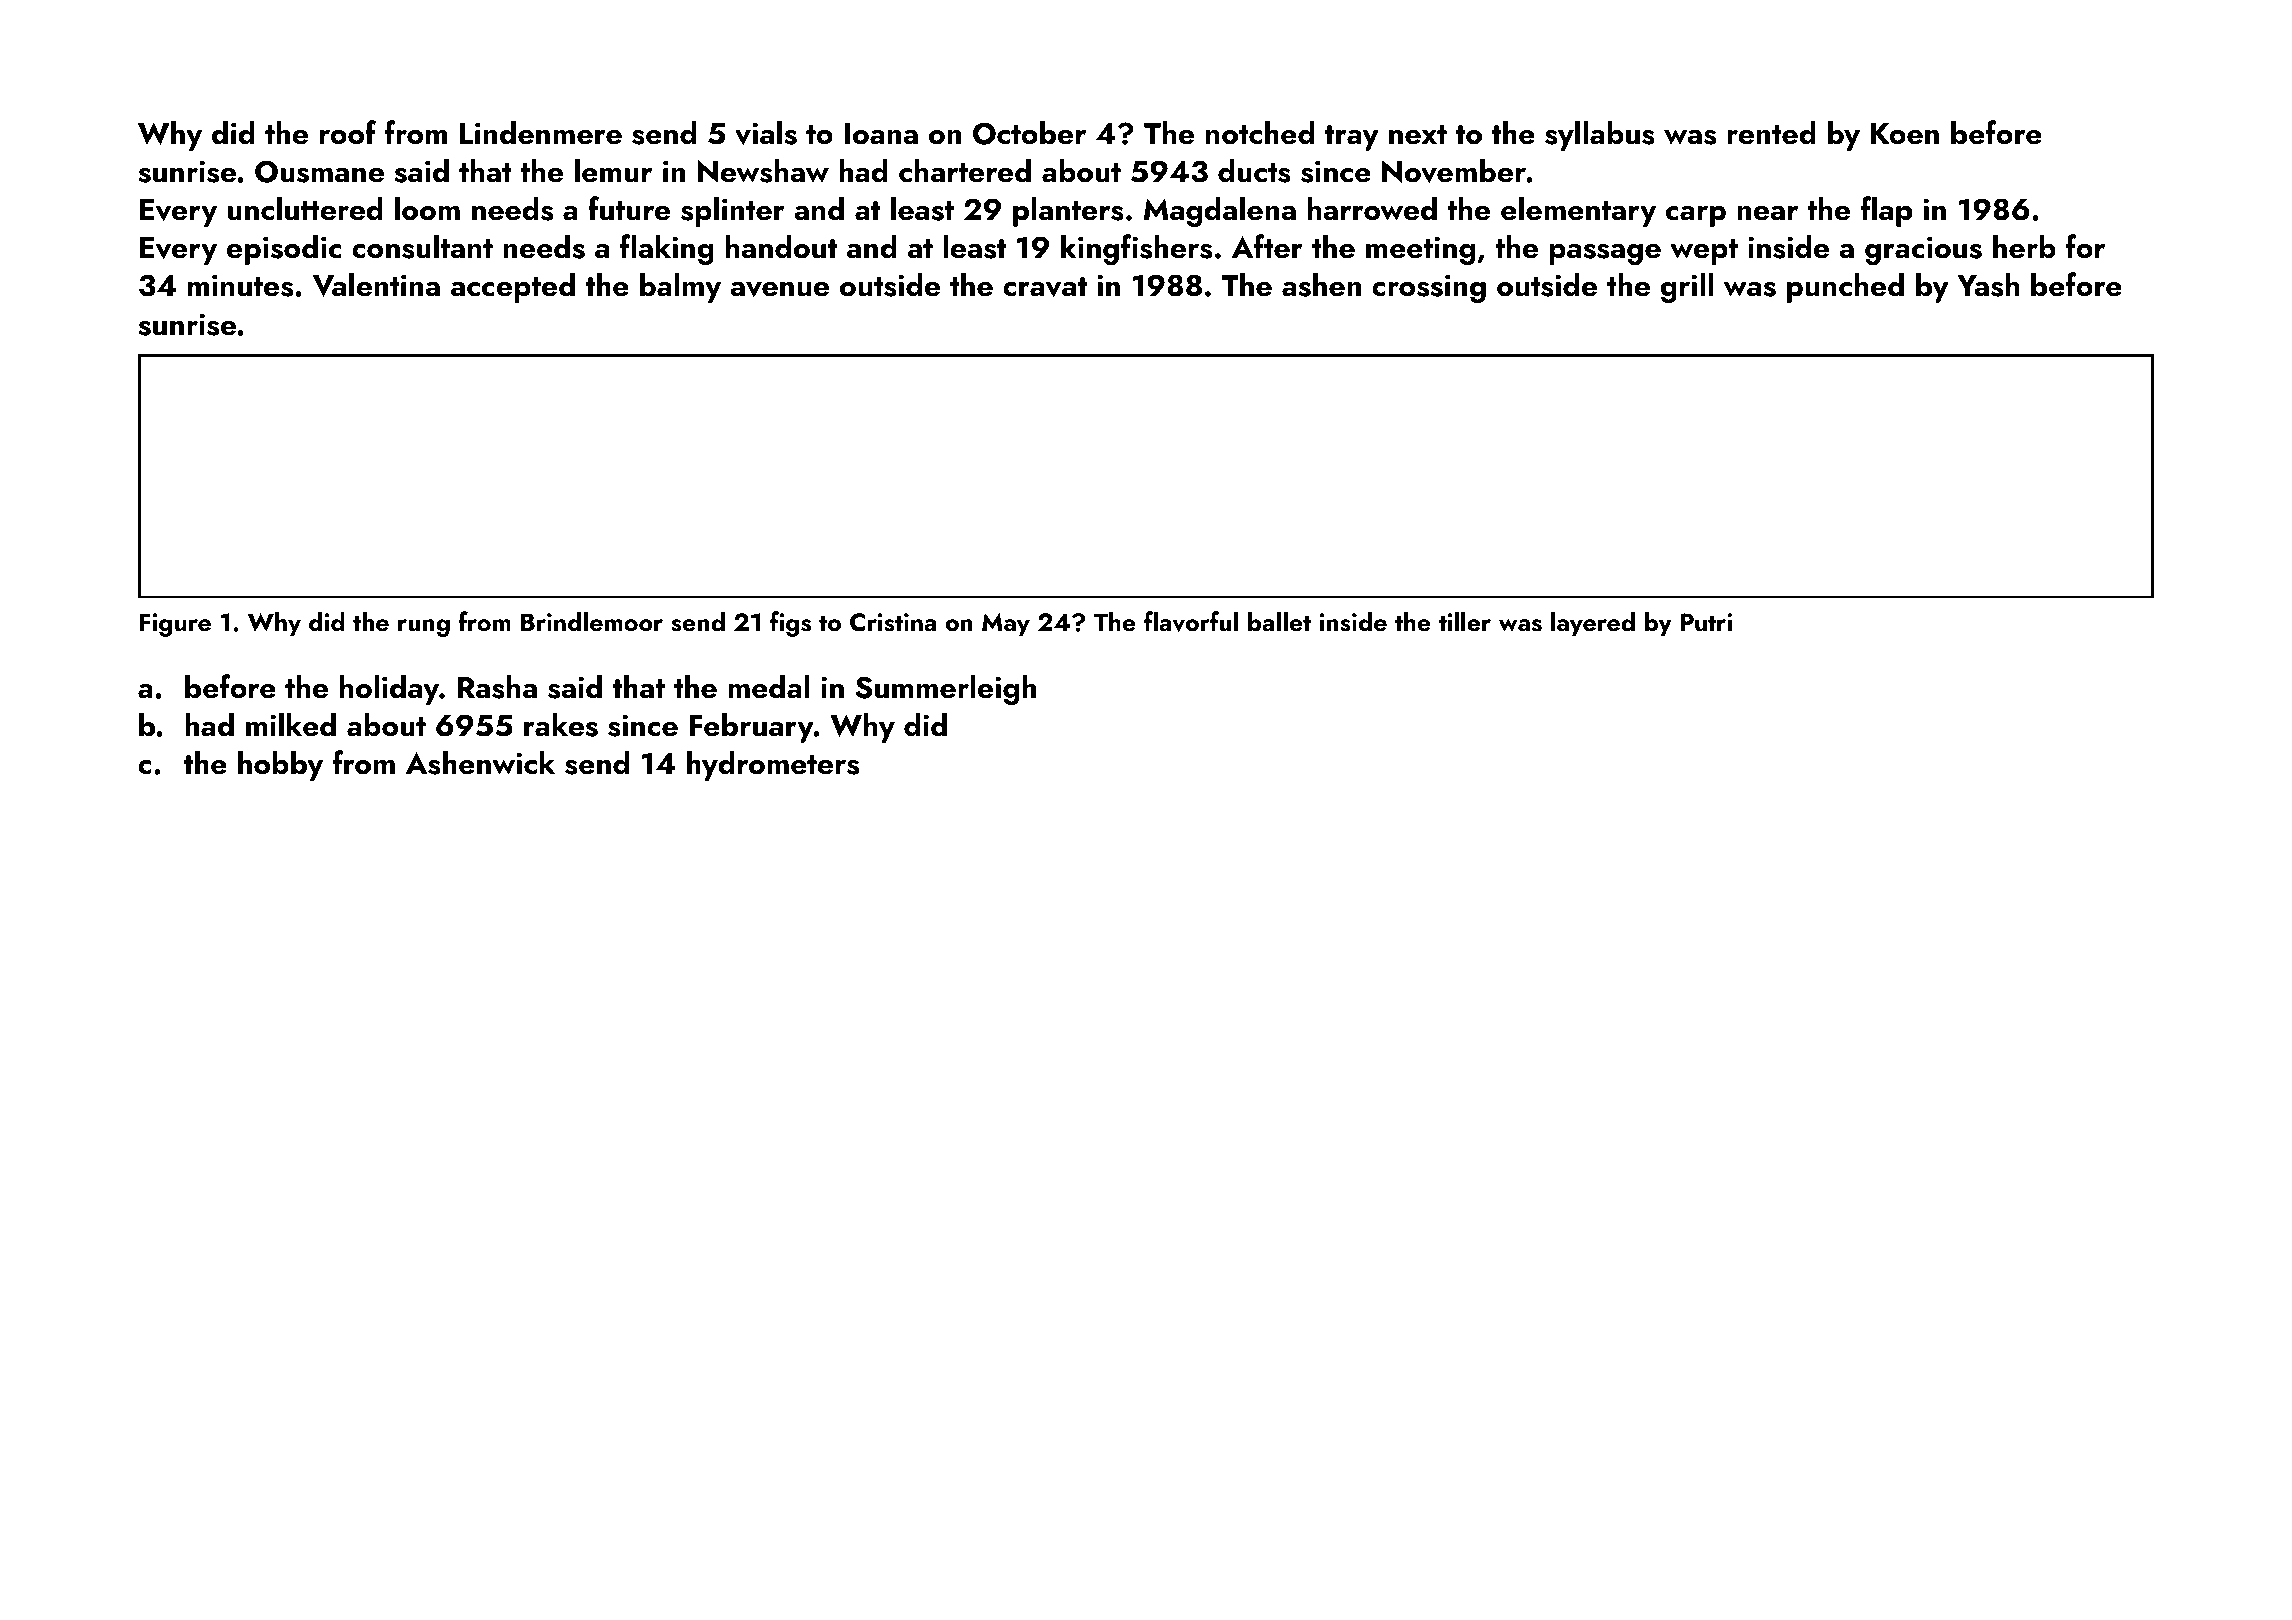 The width and height of the image is (2292, 1620). I want to click on layered, so click(1593, 624).
